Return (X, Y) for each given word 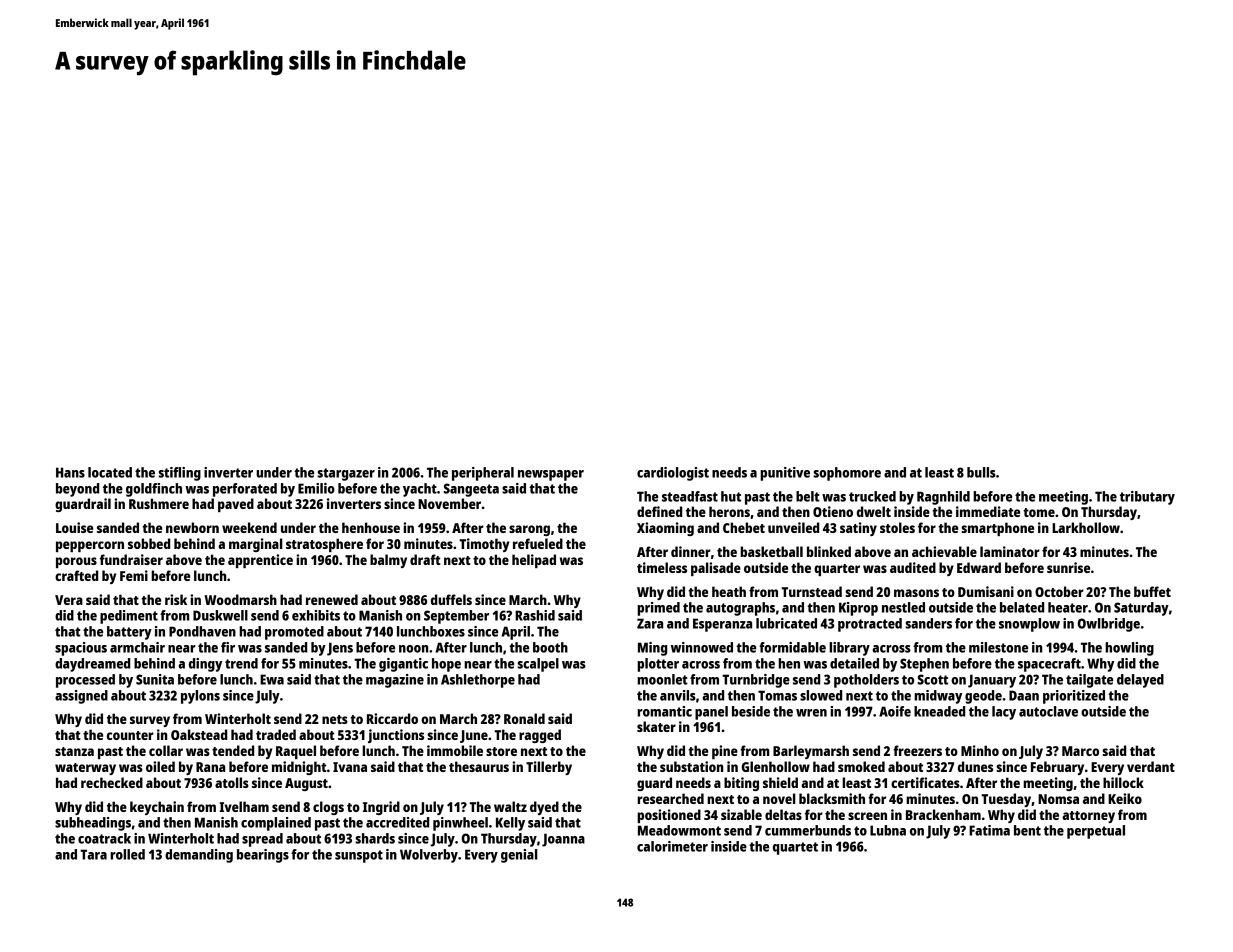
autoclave (1048, 711)
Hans (70, 472)
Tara (93, 854)
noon (413, 649)
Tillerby (549, 768)
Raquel (296, 752)
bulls (981, 472)
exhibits (316, 615)
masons (916, 593)
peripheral (483, 474)
